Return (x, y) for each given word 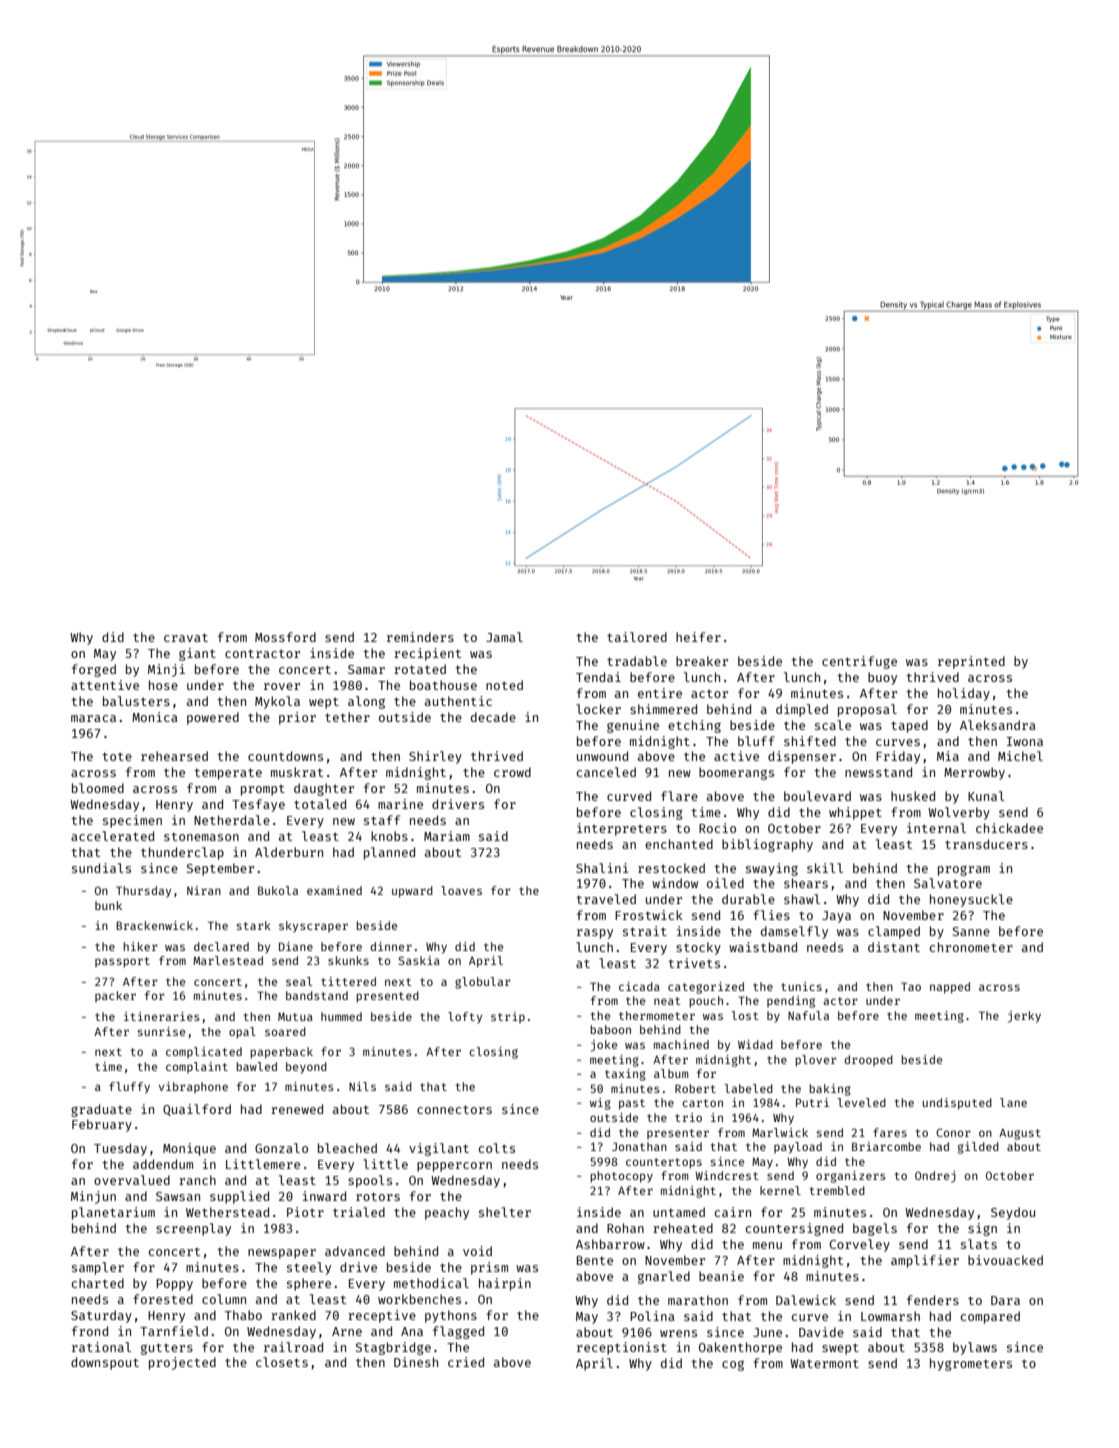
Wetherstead (227, 1212)
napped (950, 988)
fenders (933, 1300)
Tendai (598, 677)
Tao (911, 986)
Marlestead (228, 960)
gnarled (664, 1277)
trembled (837, 1190)
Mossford (285, 637)
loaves (461, 890)
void (477, 1251)
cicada (639, 986)
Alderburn (289, 852)
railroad (293, 1347)
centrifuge (859, 662)
